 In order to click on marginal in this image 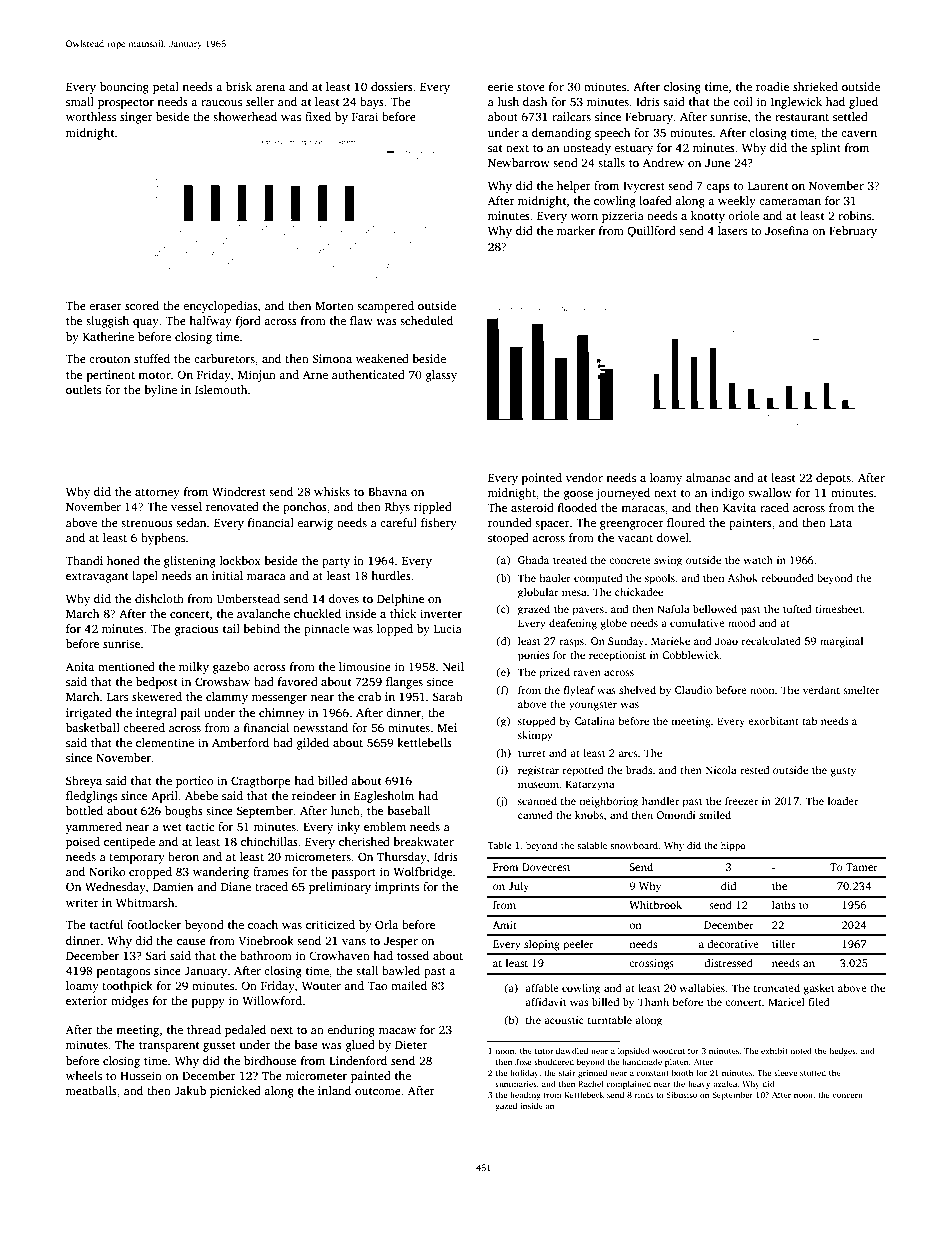, I will do `click(841, 642)`.
